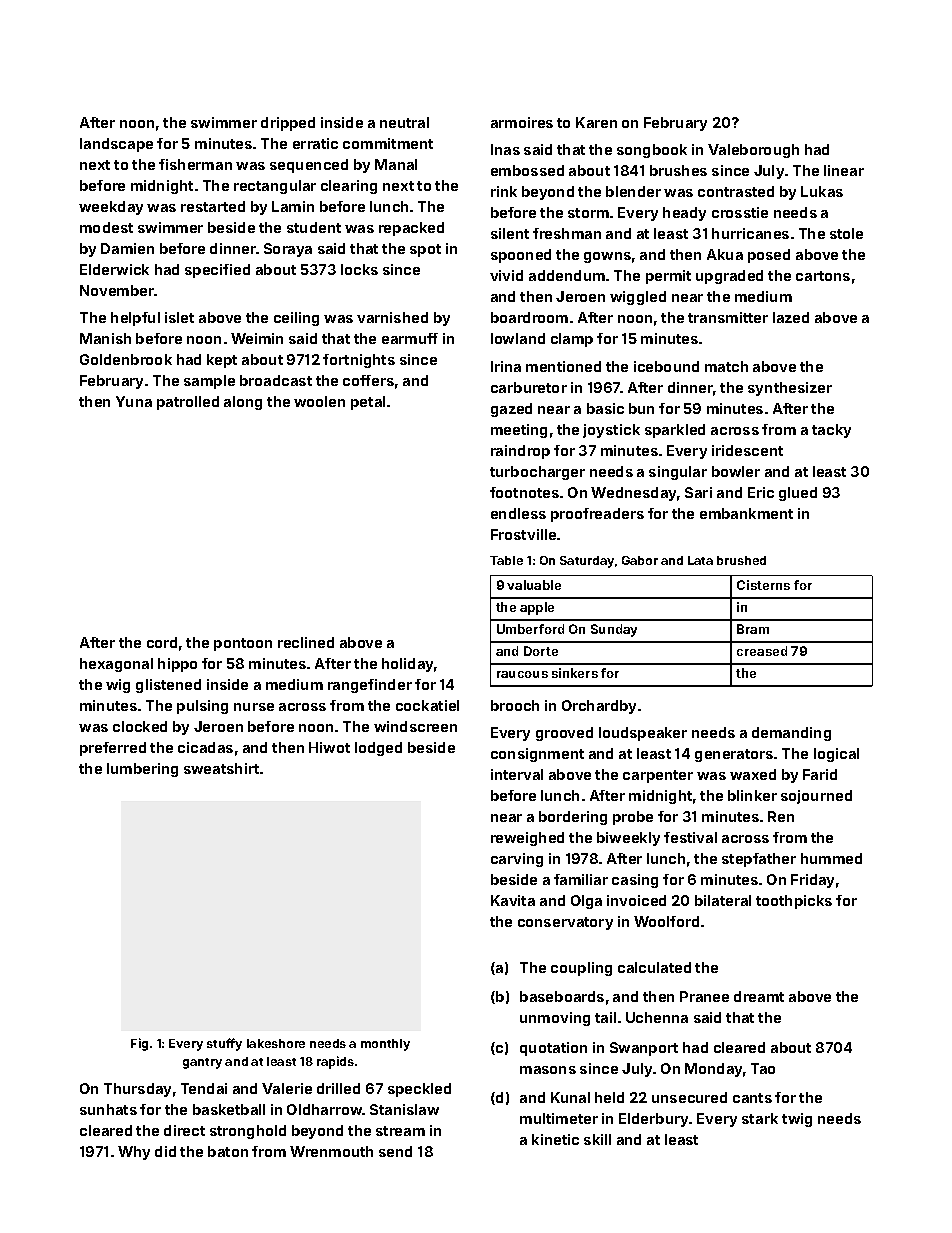 This screenshot has width=952, height=1233. Describe the element at coordinates (288, 124) in the screenshot. I see `dripped` at that location.
